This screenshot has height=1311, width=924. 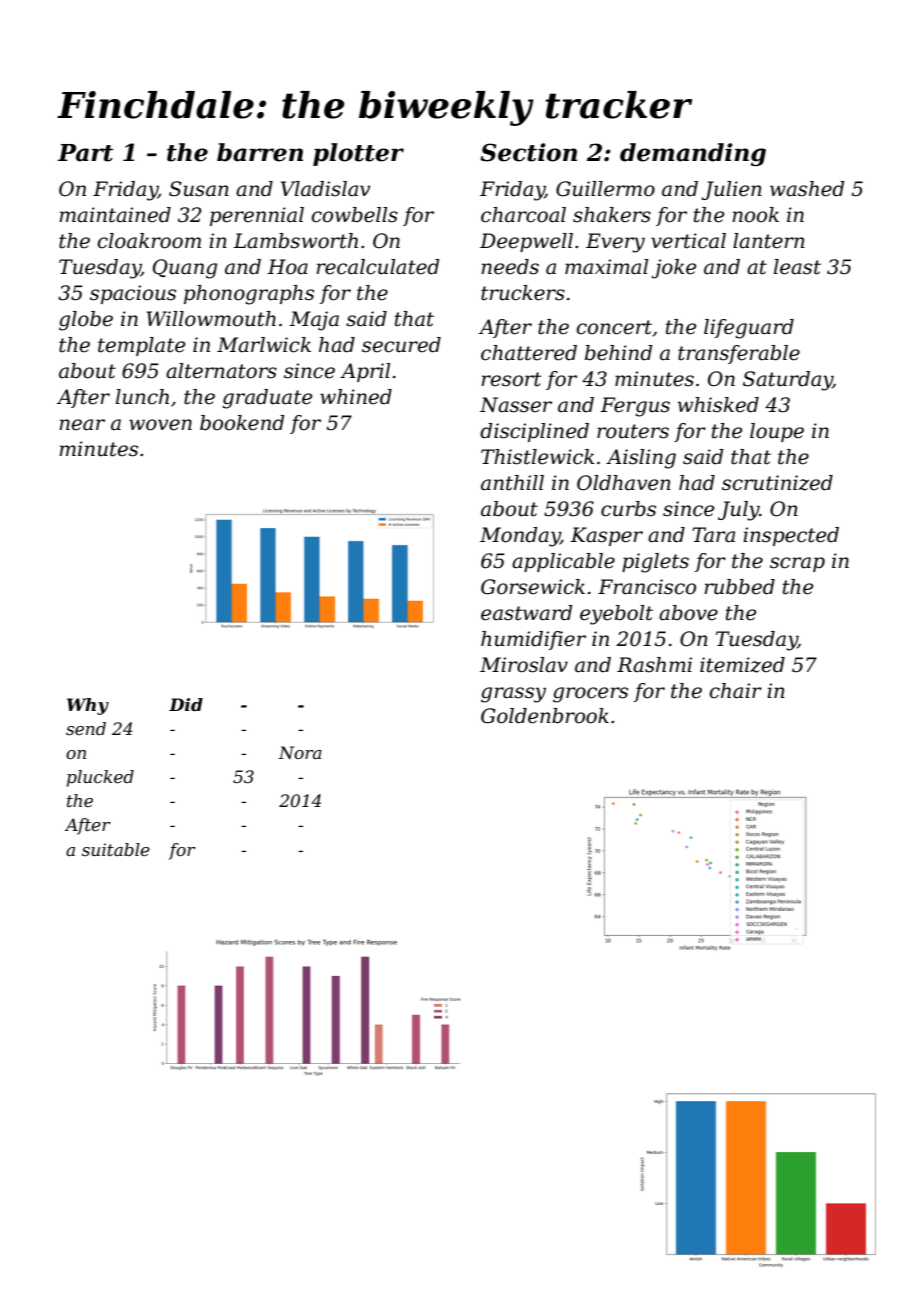 I want to click on bookend, so click(x=242, y=423).
